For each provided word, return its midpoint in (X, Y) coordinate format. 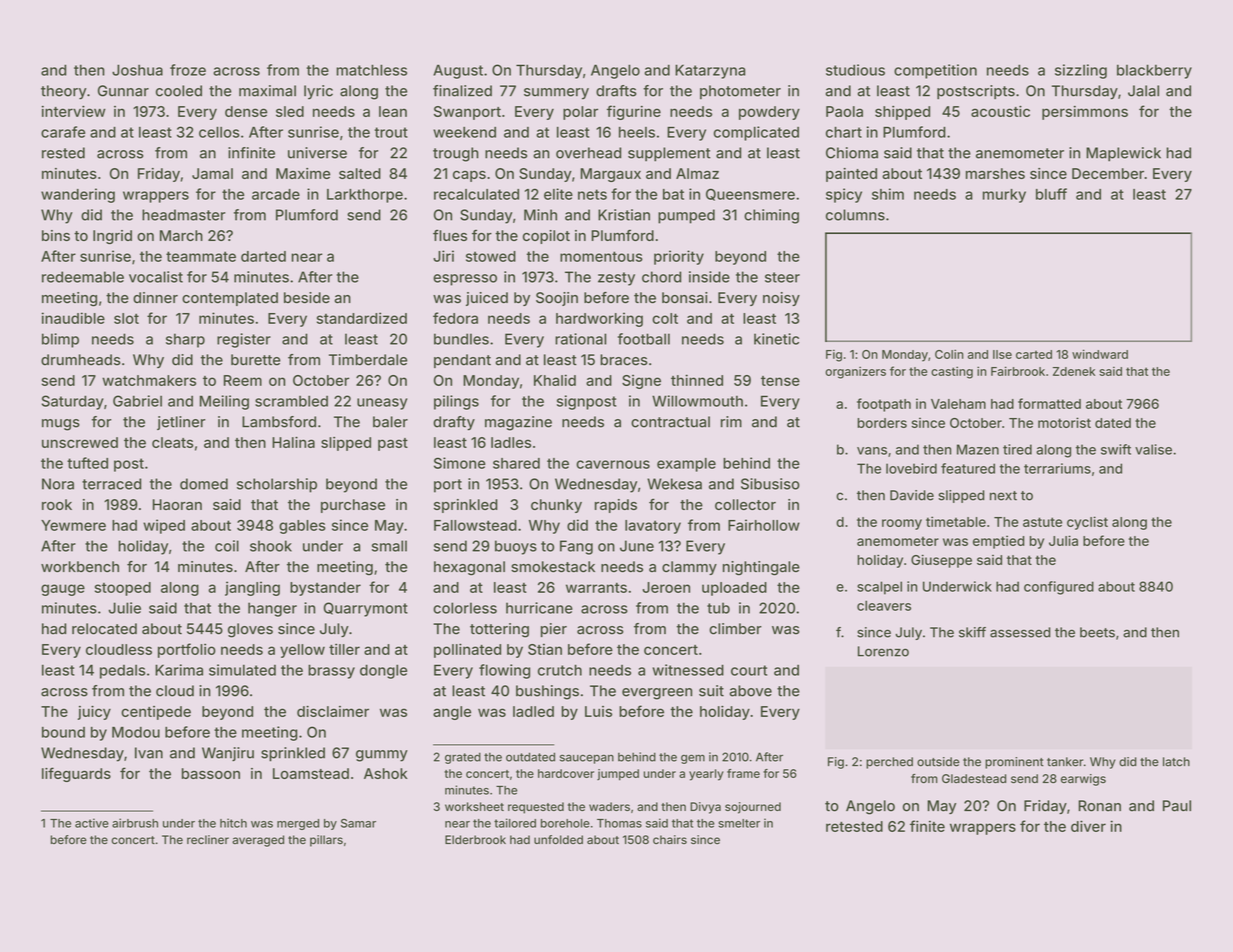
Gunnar (123, 91)
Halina (293, 442)
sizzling (1081, 71)
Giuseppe (941, 561)
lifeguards (76, 774)
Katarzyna (710, 71)
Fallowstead (475, 525)
